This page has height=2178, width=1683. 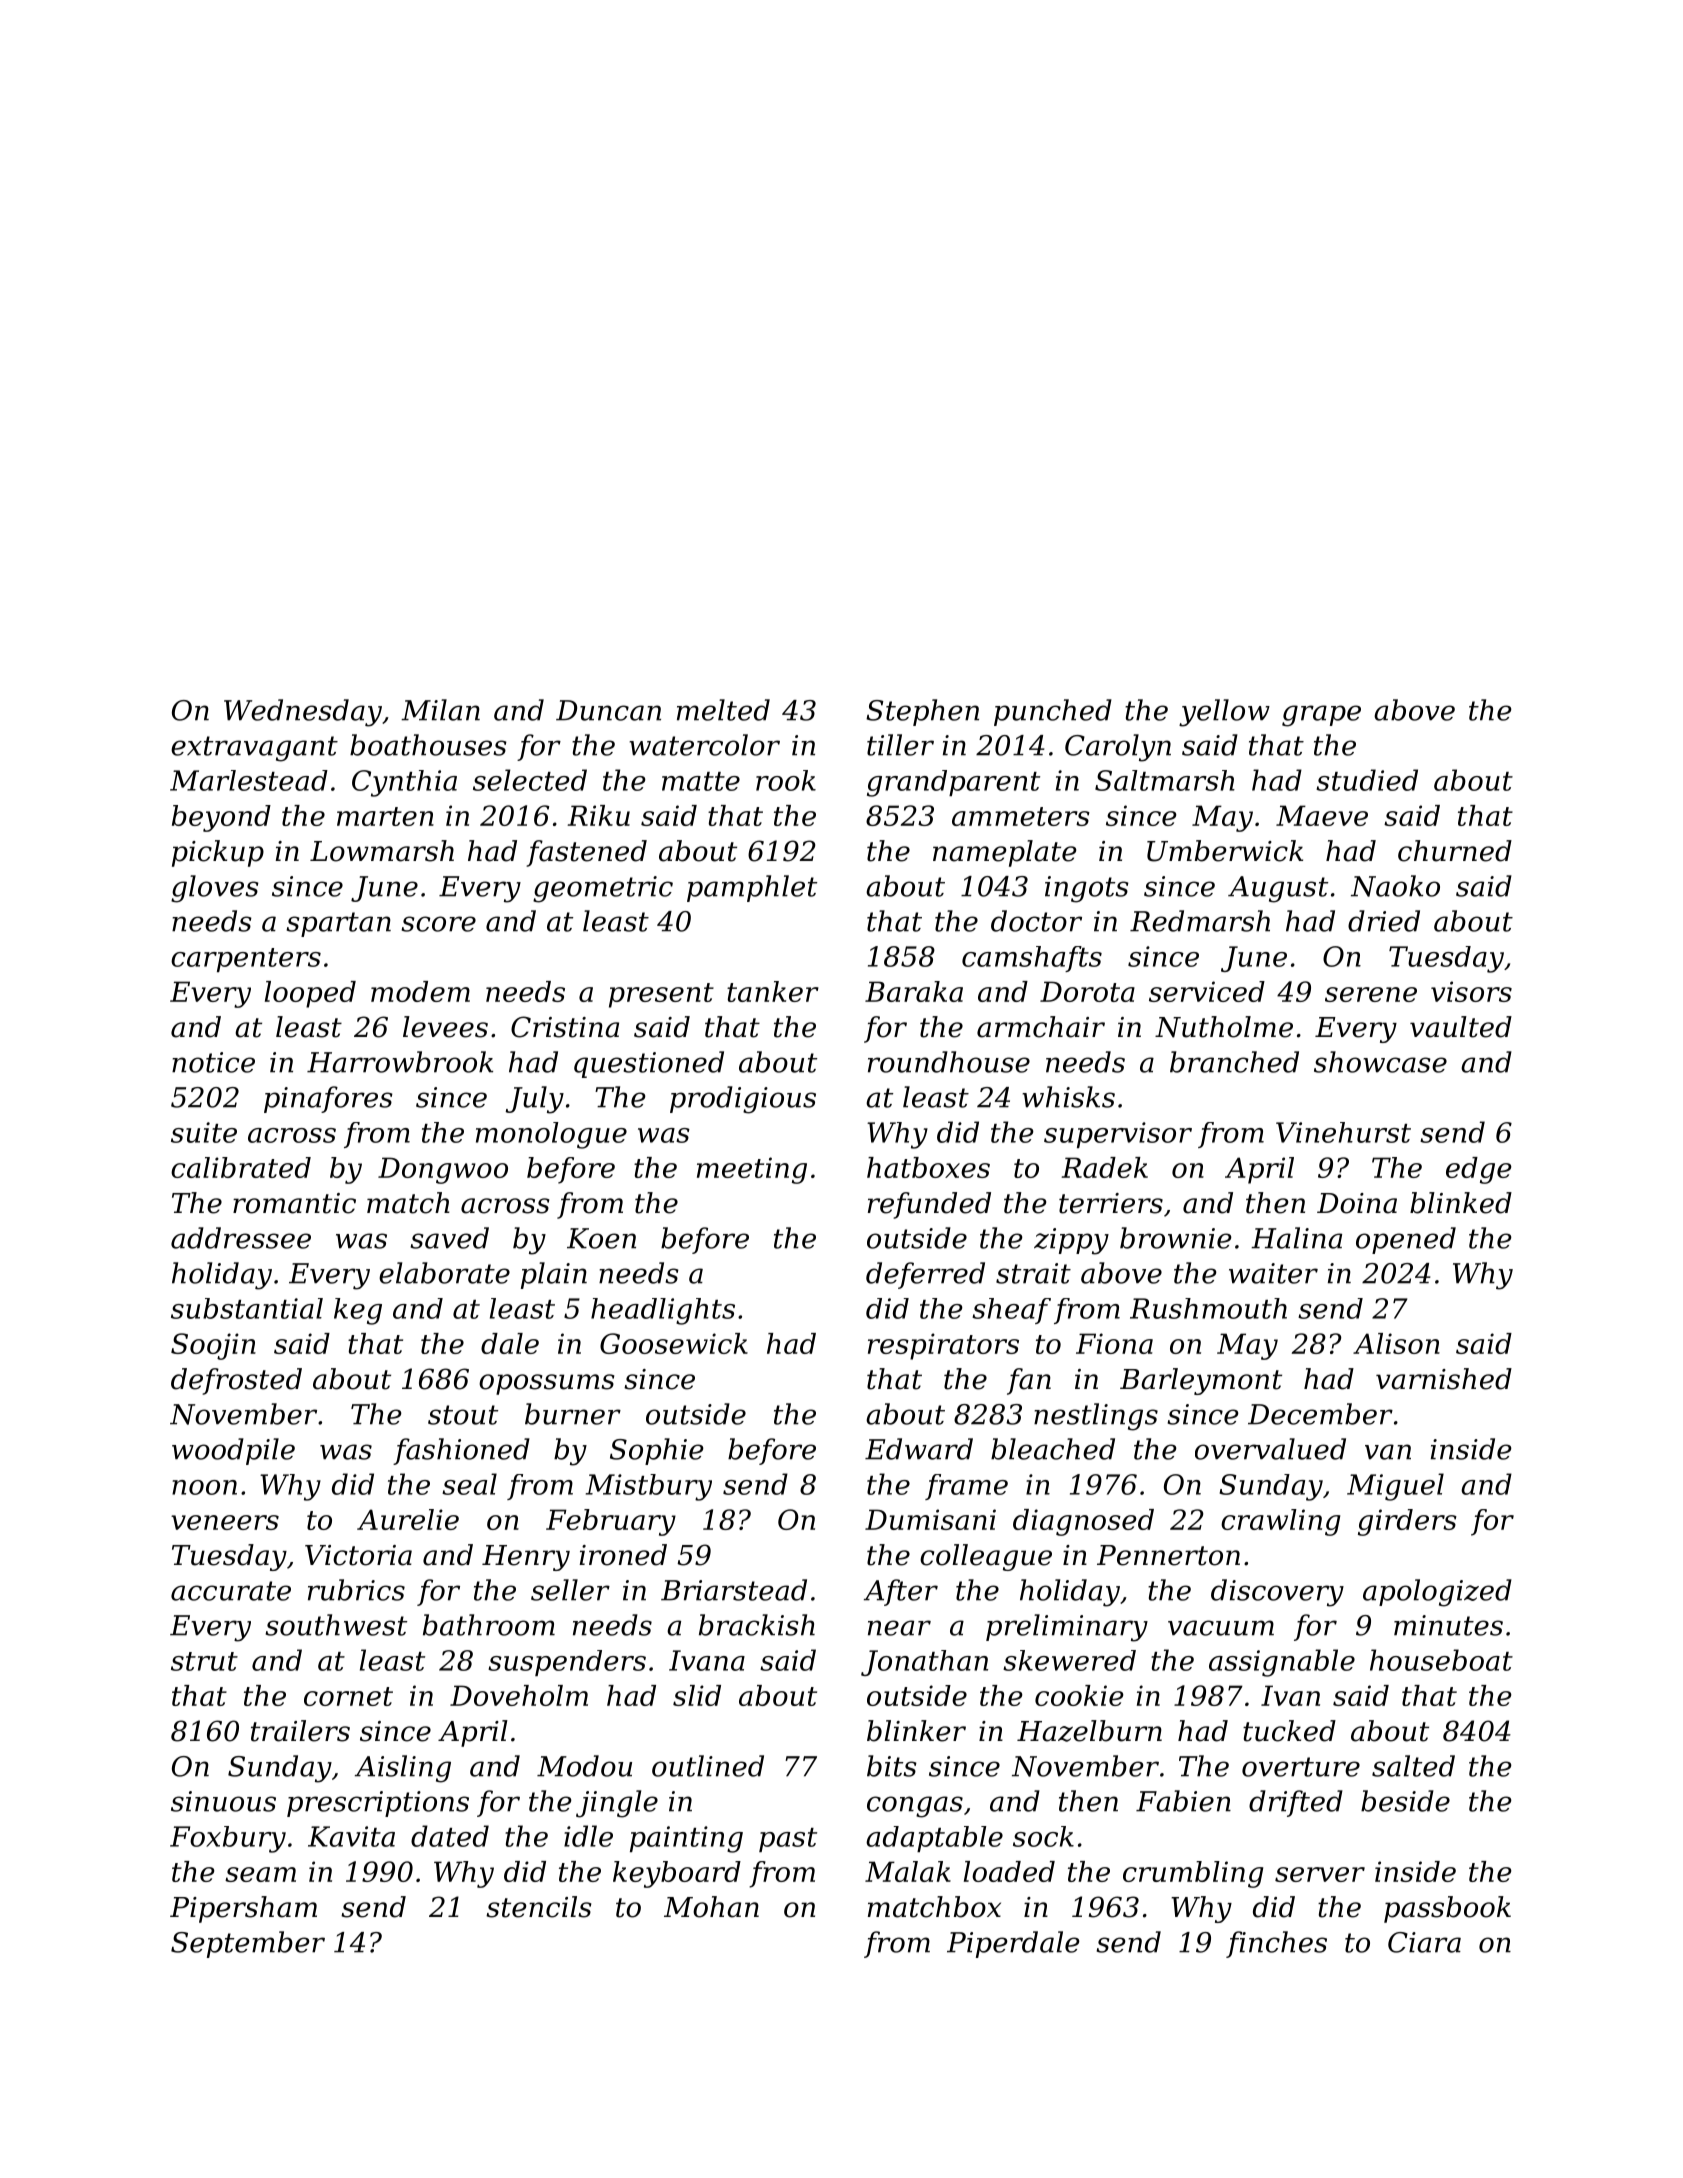 I want to click on Baraka, so click(x=914, y=991).
